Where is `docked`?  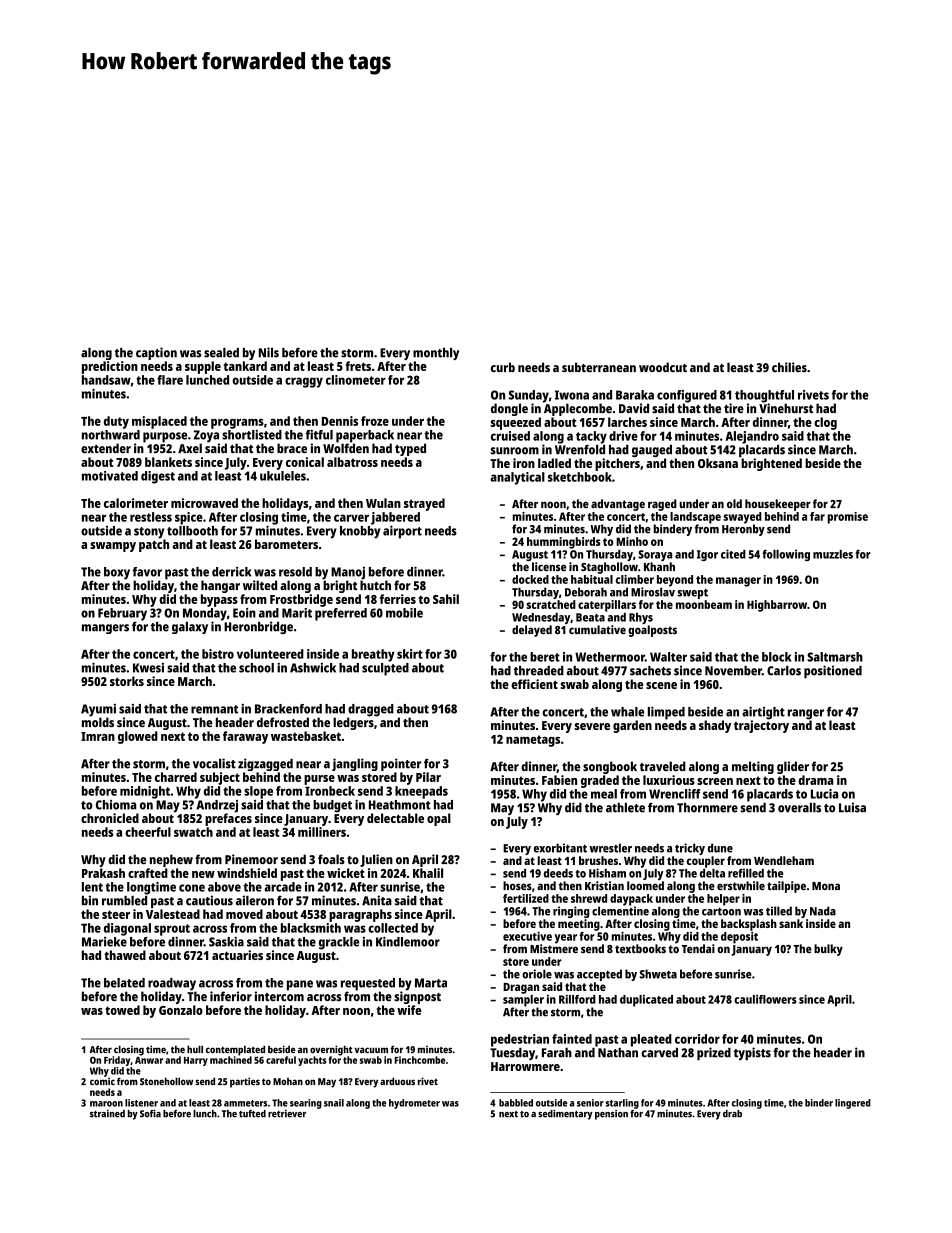 docked is located at coordinates (530, 579).
